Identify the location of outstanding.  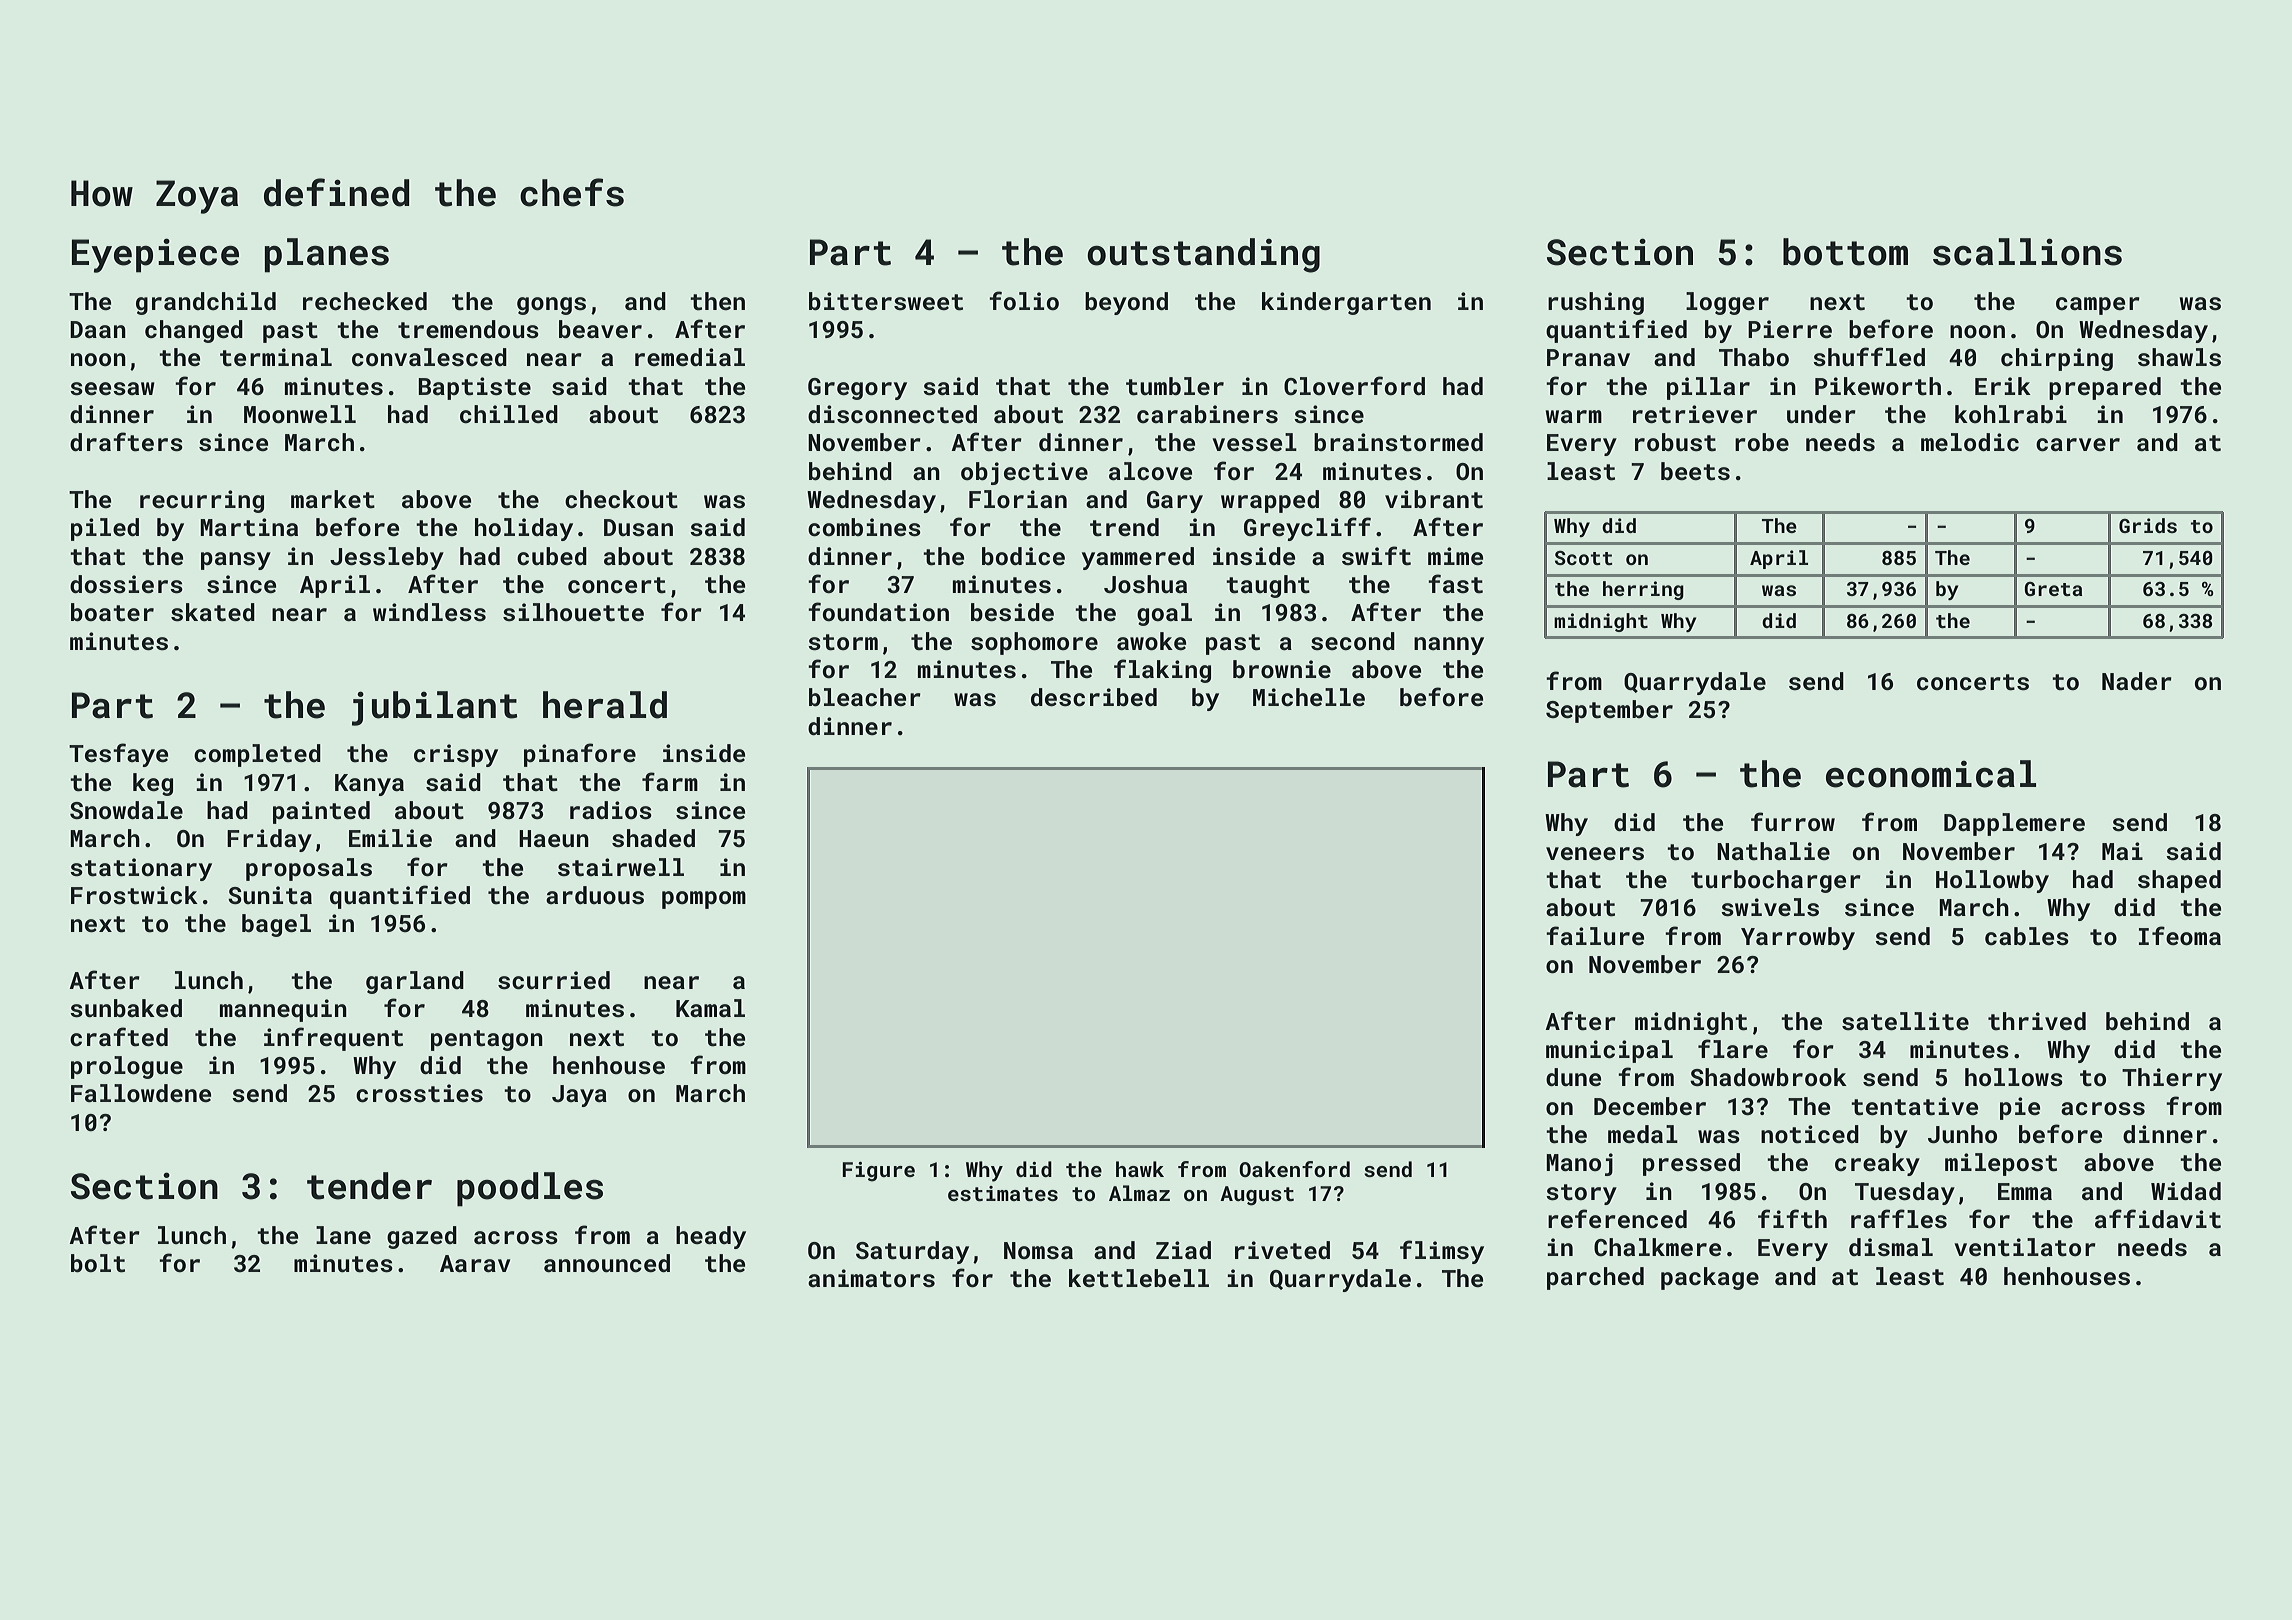
(1203, 255).
